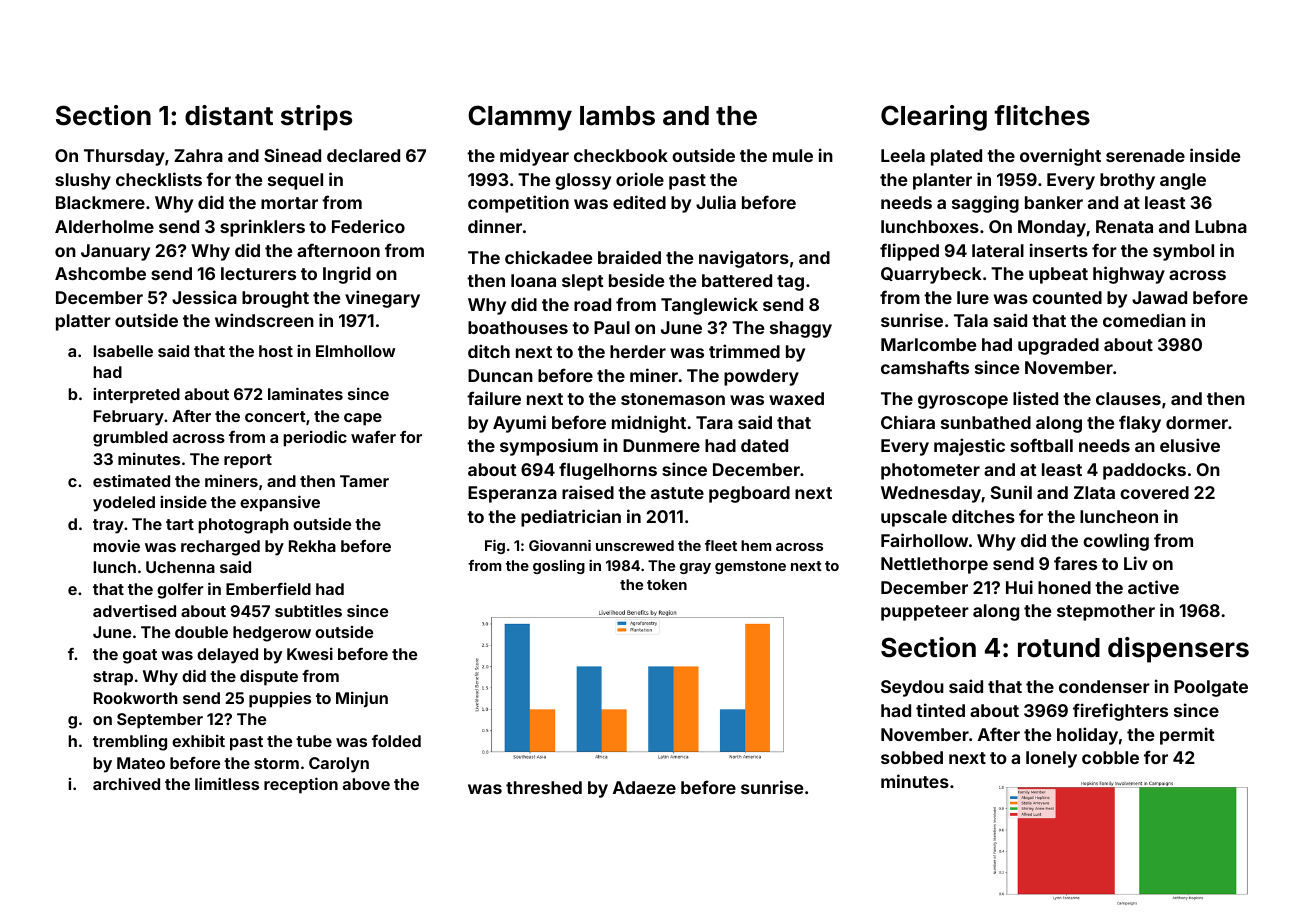 The image size is (1308, 924). Describe the element at coordinates (940, 710) in the screenshot. I see `tinted` at that location.
